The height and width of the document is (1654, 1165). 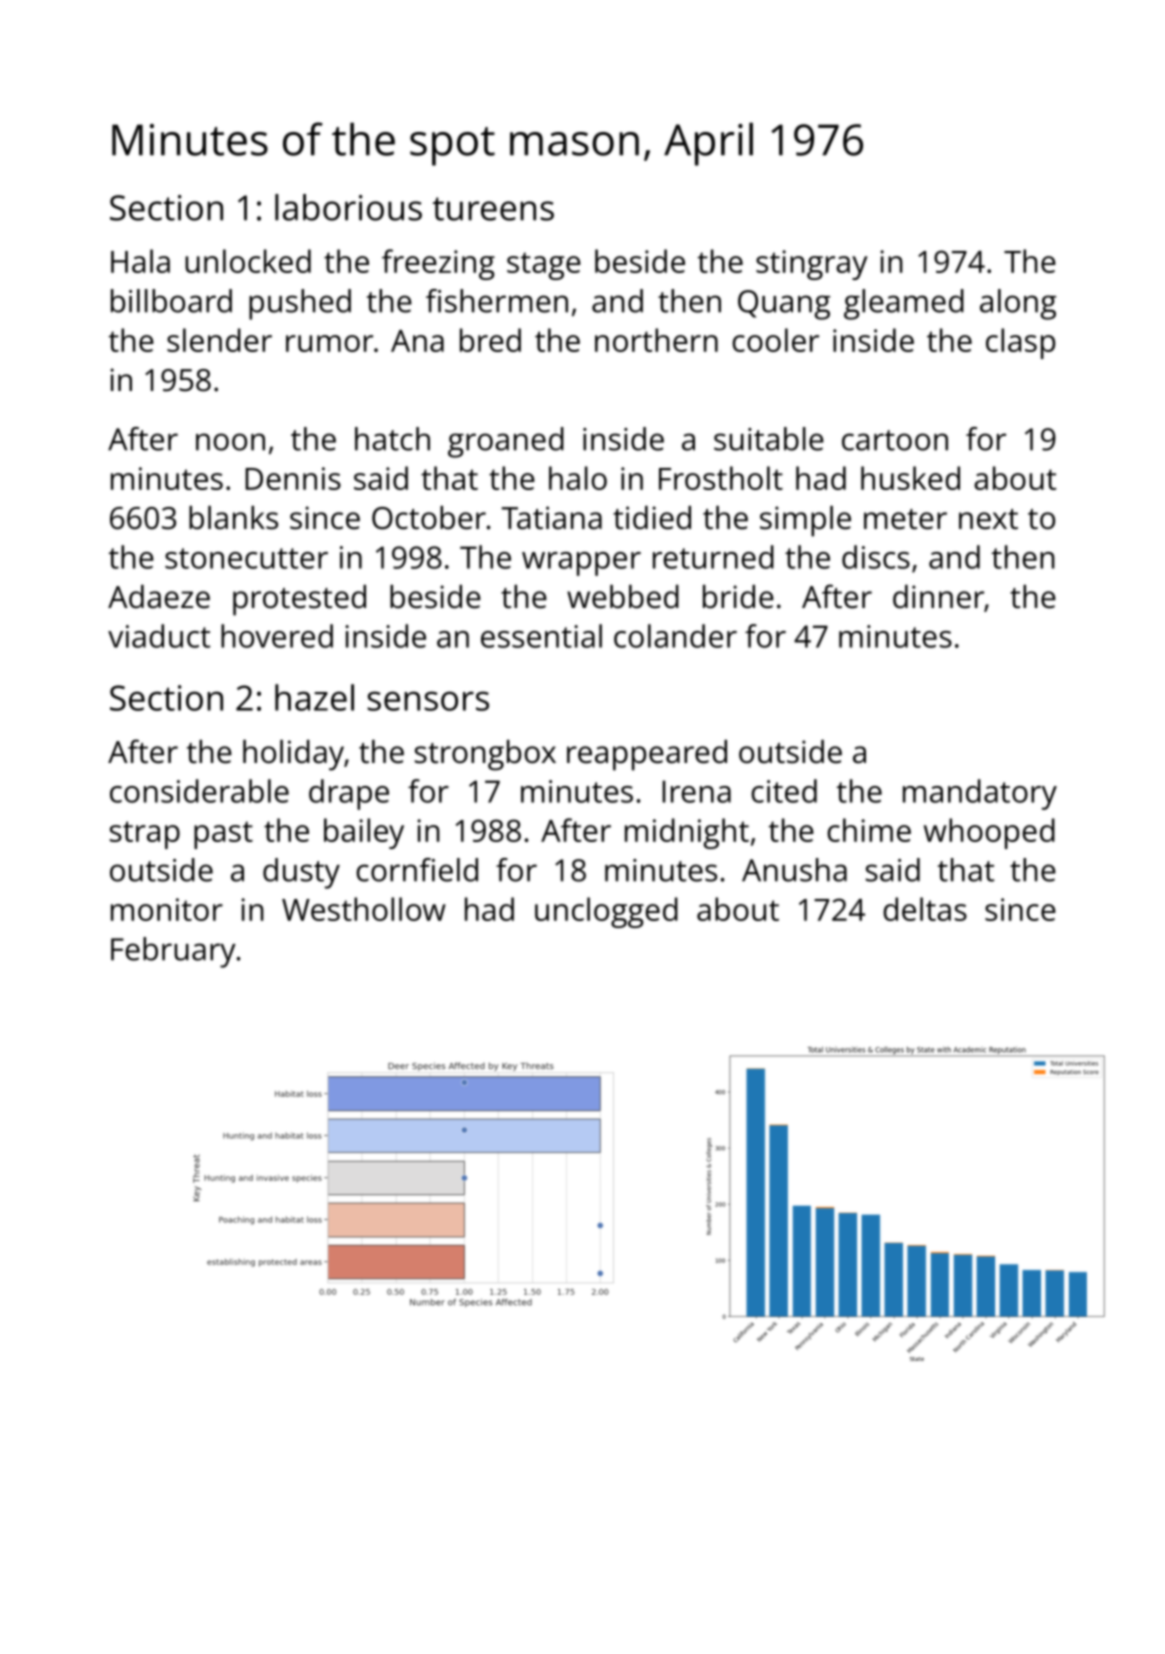 What do you see at coordinates (348, 207) in the document?
I see `laborious` at bounding box center [348, 207].
